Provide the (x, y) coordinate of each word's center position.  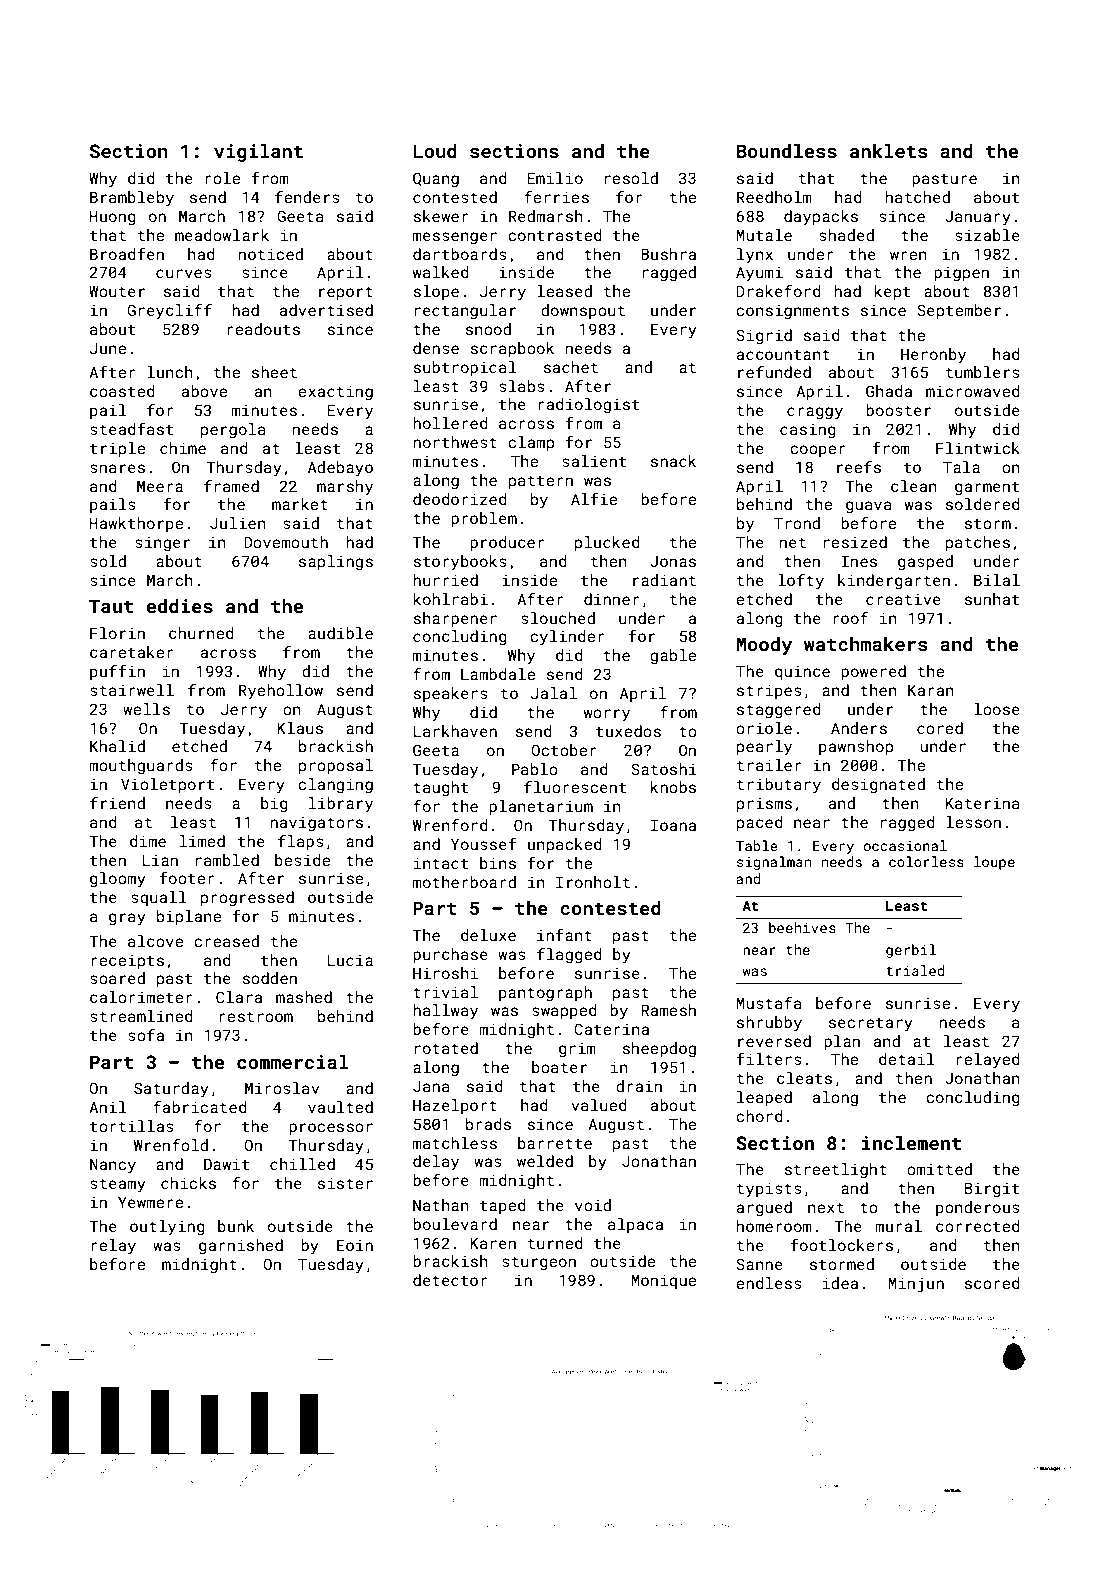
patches (978, 543)
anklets (889, 151)
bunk (236, 1226)
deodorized (459, 499)
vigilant (258, 153)
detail (907, 1059)
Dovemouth (286, 542)
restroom (256, 1016)
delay (436, 1163)
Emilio (555, 178)
